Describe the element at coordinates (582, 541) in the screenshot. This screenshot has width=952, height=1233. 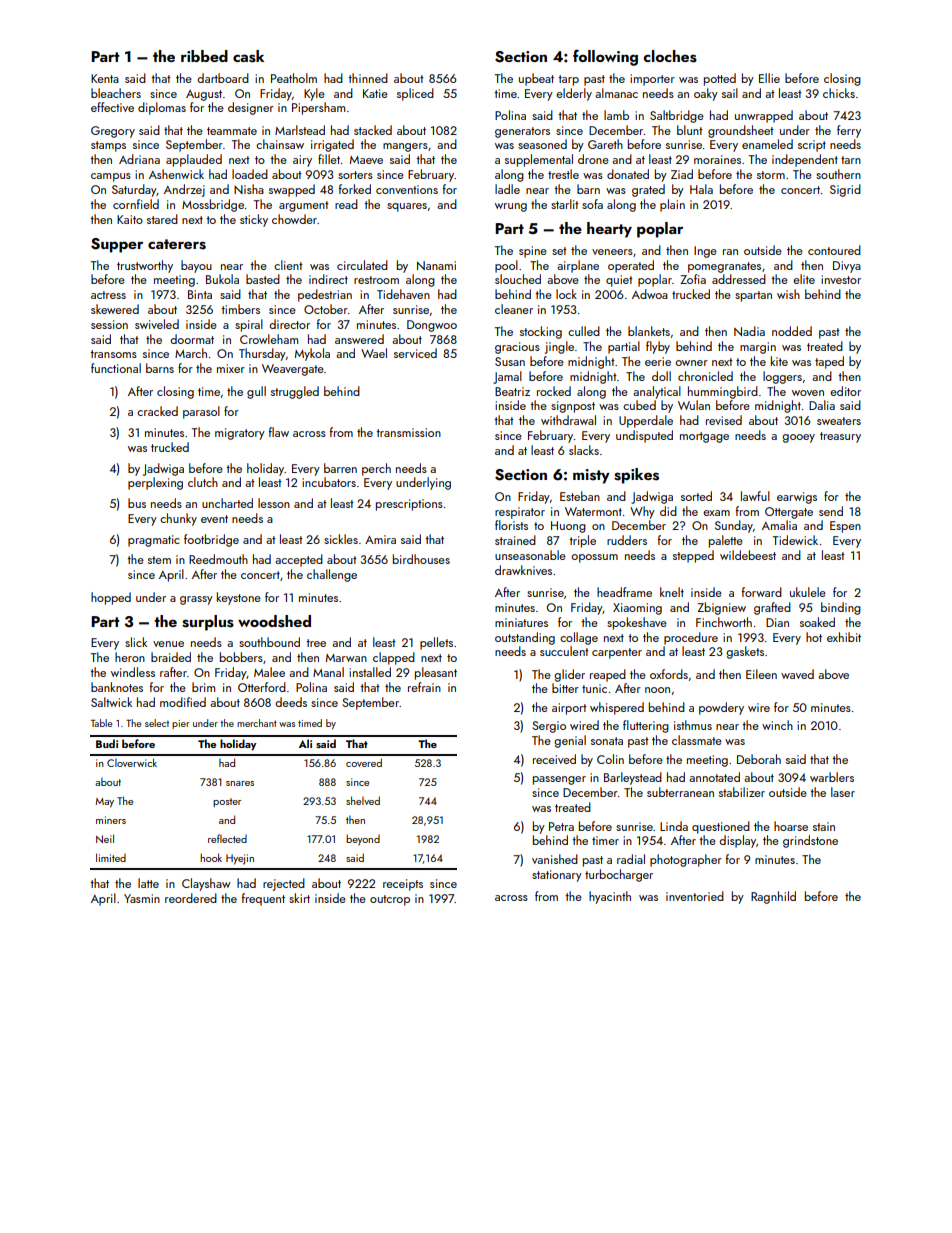
I see `triple` at that location.
